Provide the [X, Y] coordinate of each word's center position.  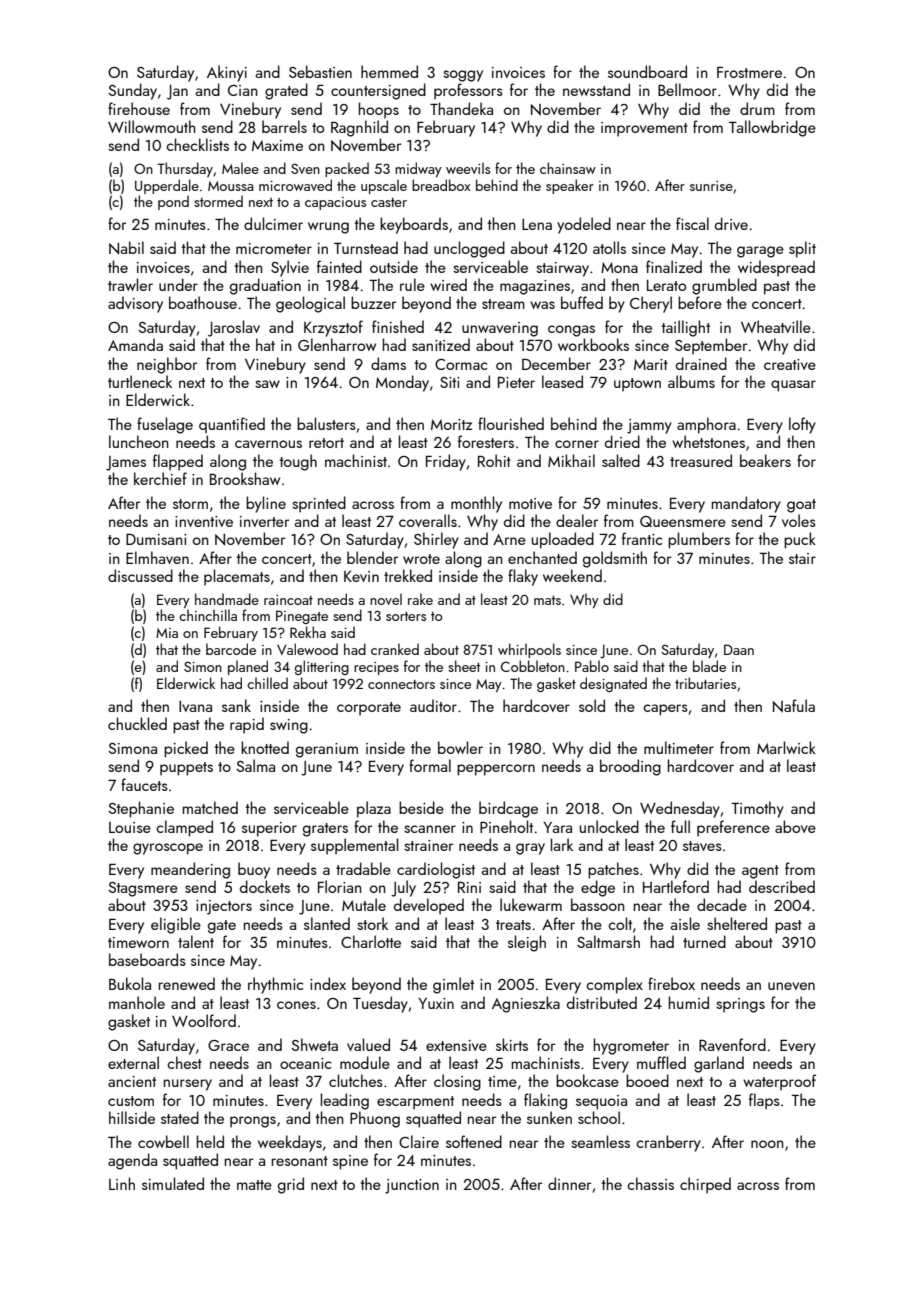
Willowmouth [152, 126]
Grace [228, 1045]
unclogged [469, 249]
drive [731, 223]
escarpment [415, 1103]
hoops [379, 110]
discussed [140, 575]
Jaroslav [234, 328]
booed [647, 1080]
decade [722, 904]
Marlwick [786, 747]
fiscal [692, 223]
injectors [224, 907]
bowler [460, 747]
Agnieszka [526, 1004]
